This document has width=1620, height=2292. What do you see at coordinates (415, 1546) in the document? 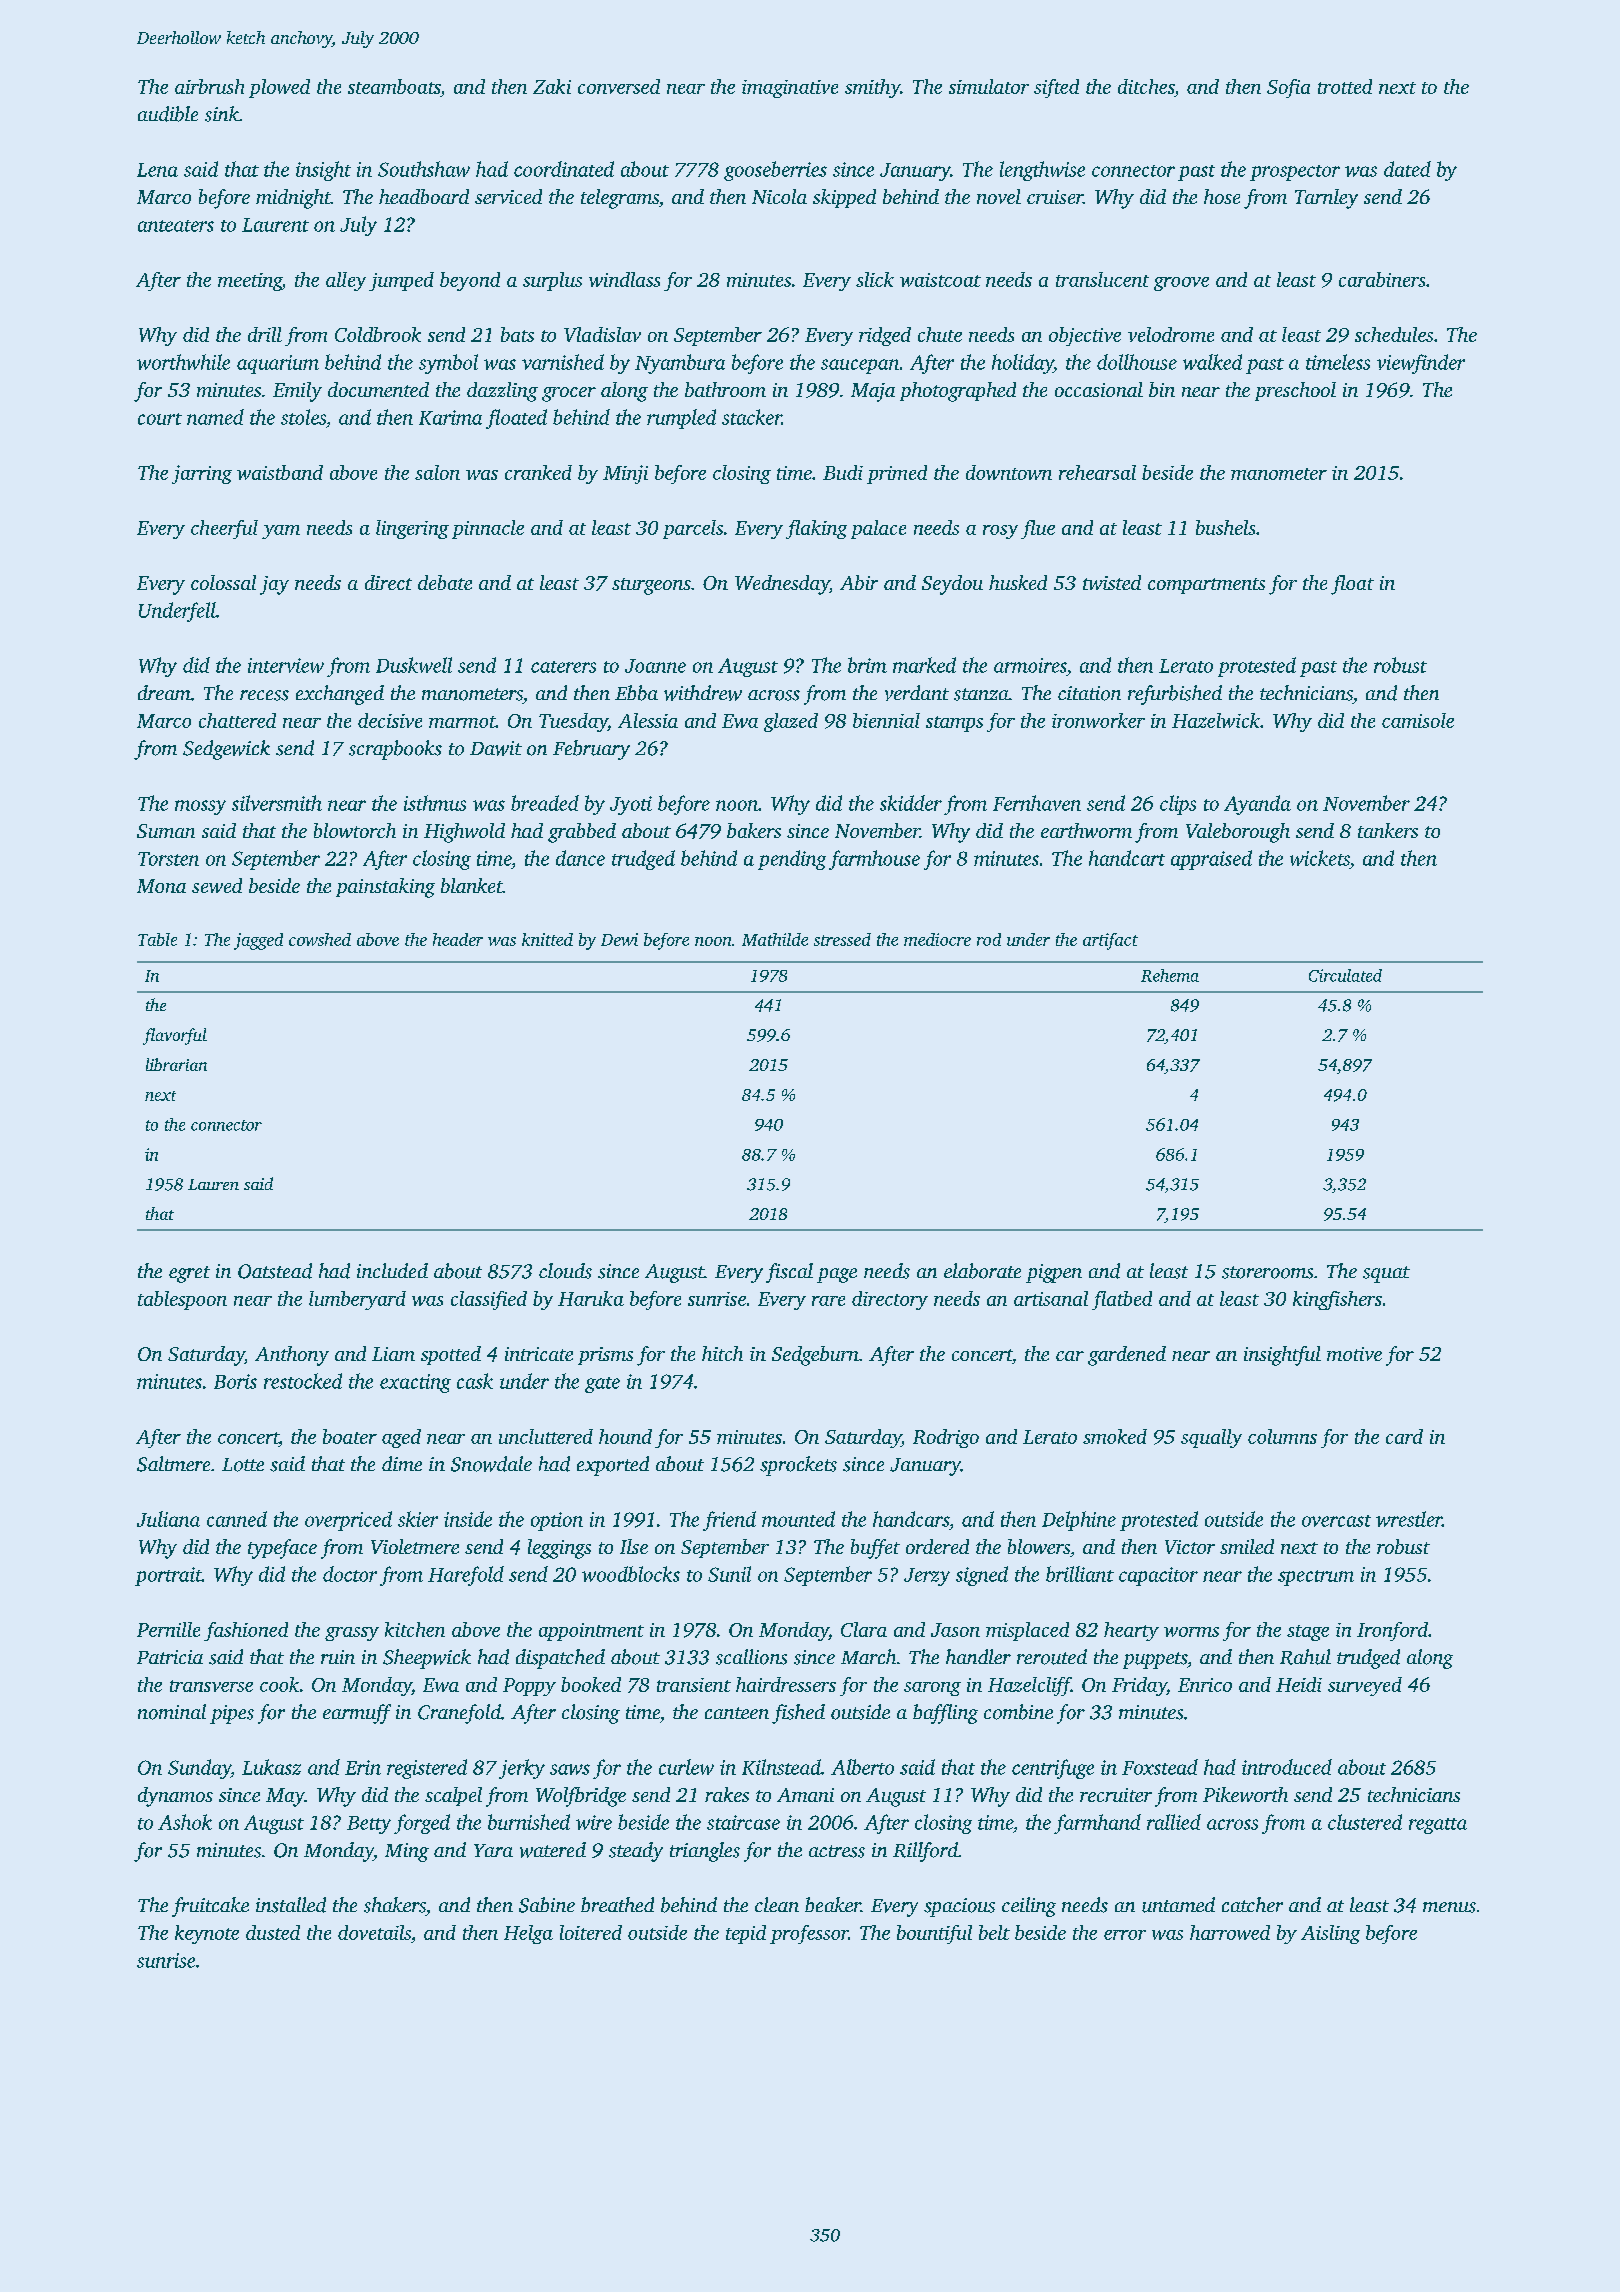
I see `Violetmere` at bounding box center [415, 1546].
